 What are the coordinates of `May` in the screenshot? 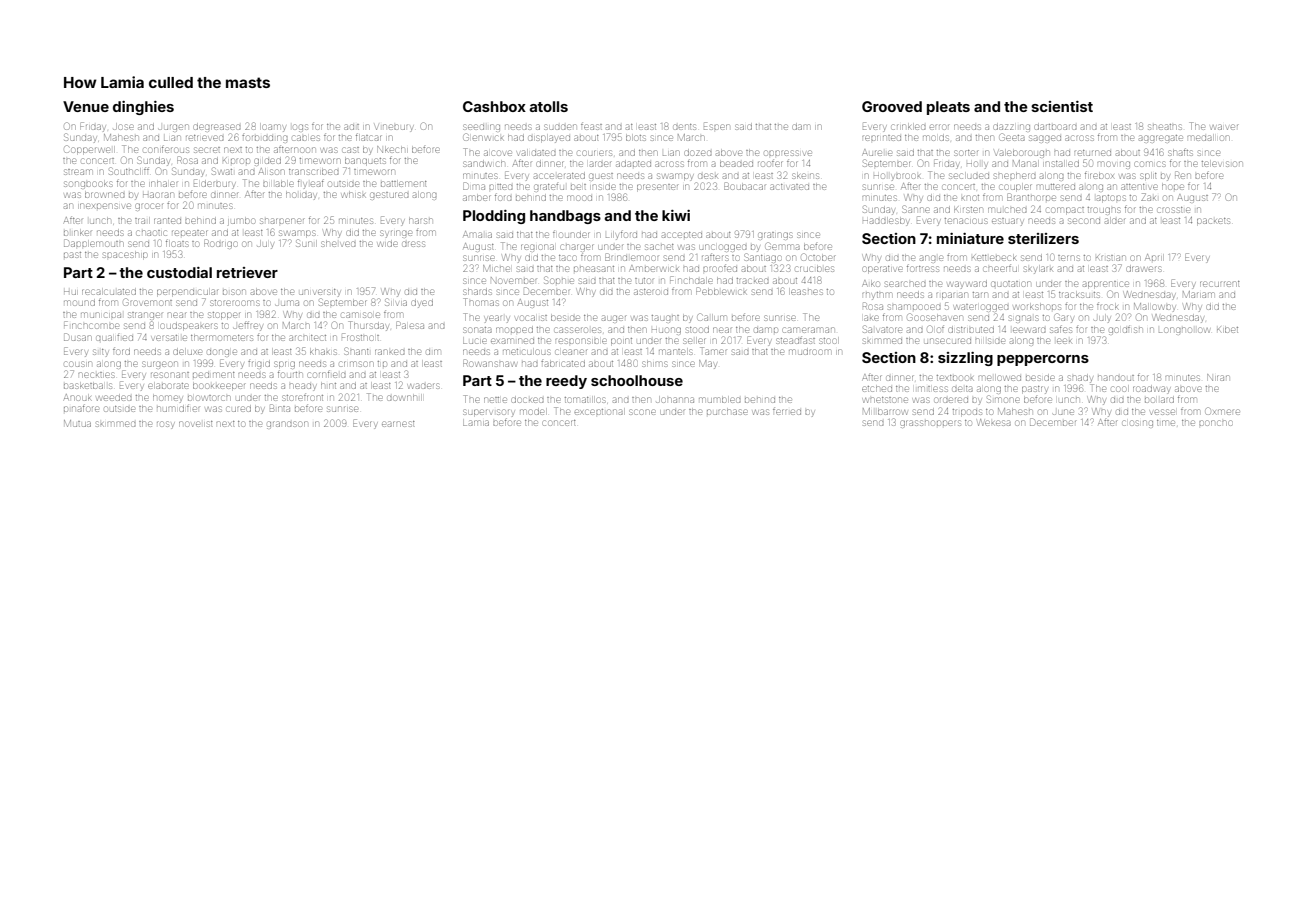 It's located at (707, 364).
